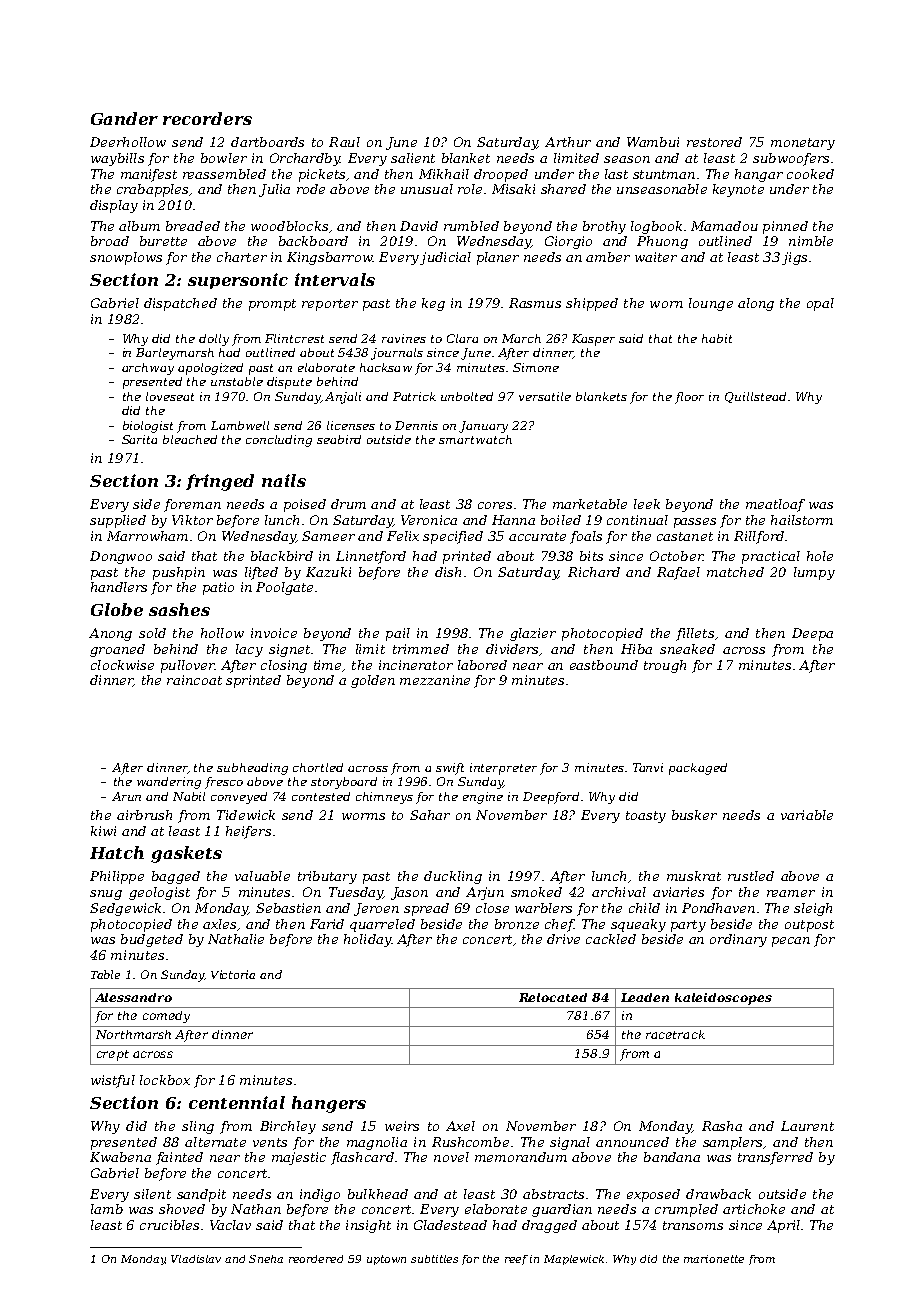 The height and width of the image is (1308, 924). I want to click on Deepa, so click(812, 634).
